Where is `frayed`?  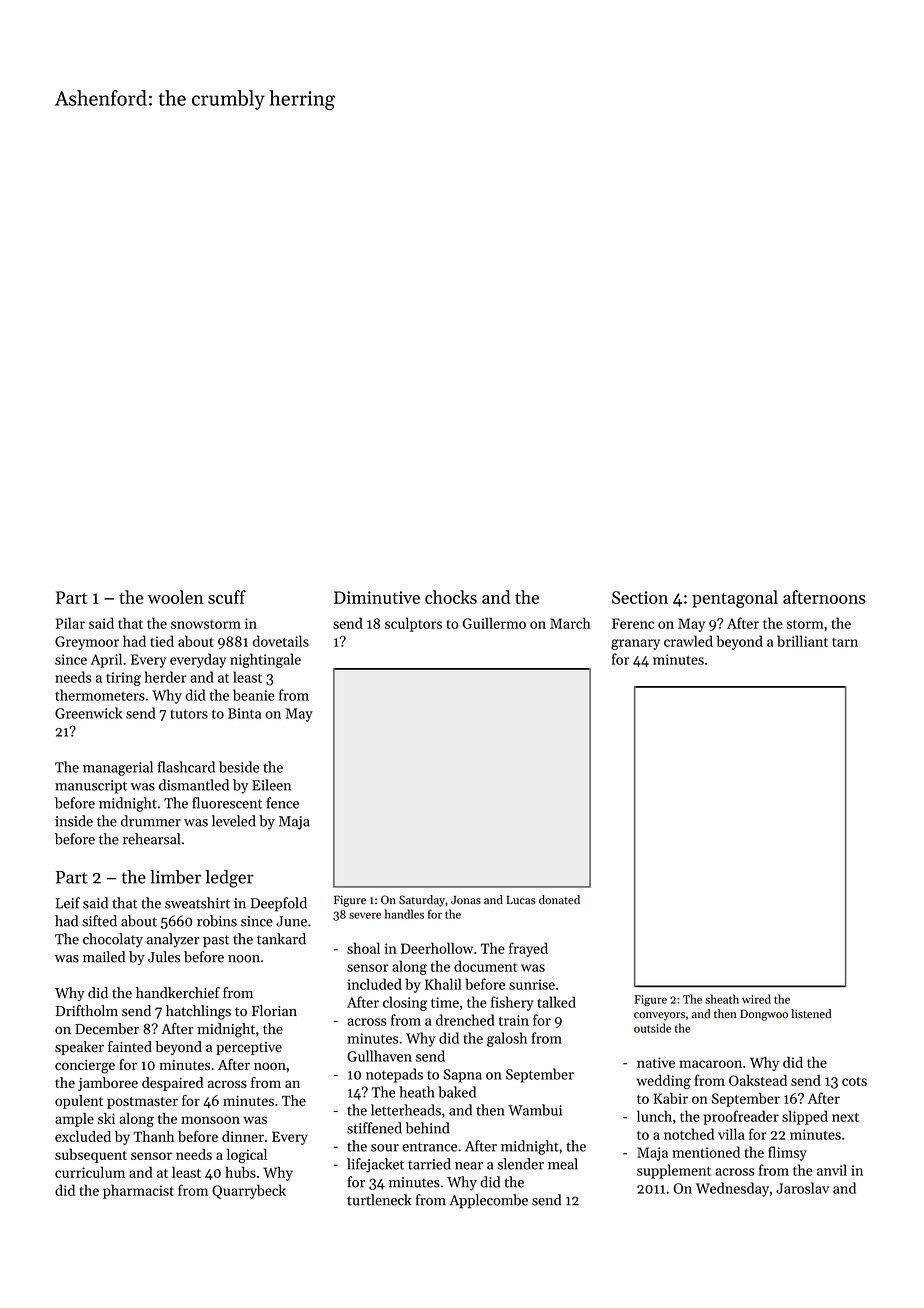
frayed is located at coordinates (528, 949).
